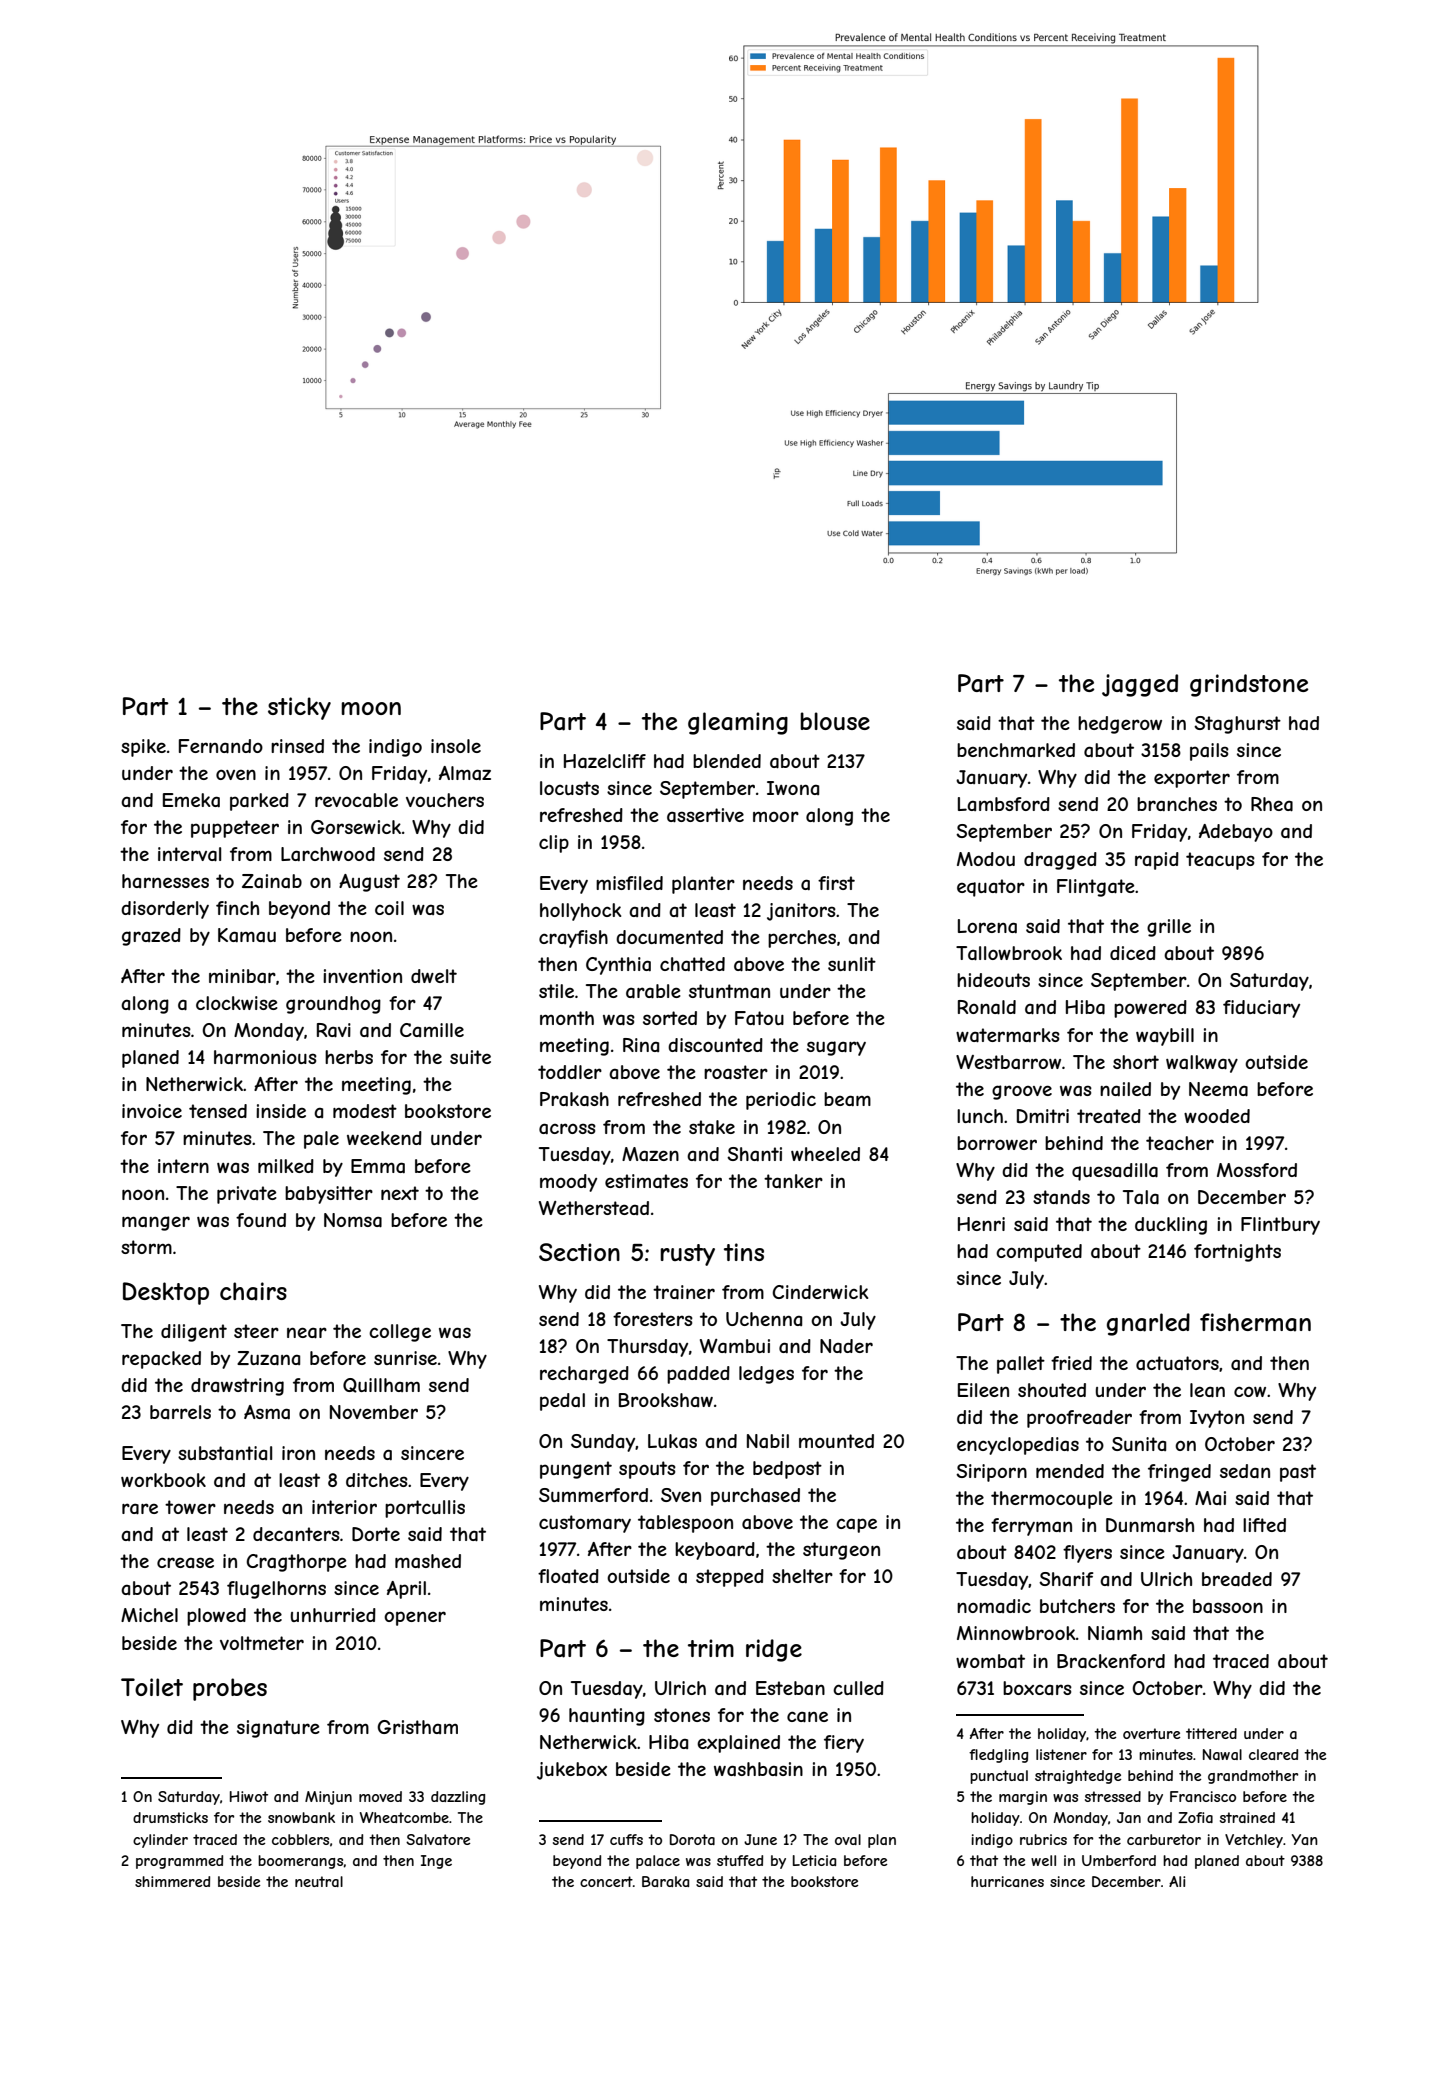 The width and height of the screenshot is (1450, 2100). What do you see at coordinates (835, 721) in the screenshot?
I see `blouse` at bounding box center [835, 721].
